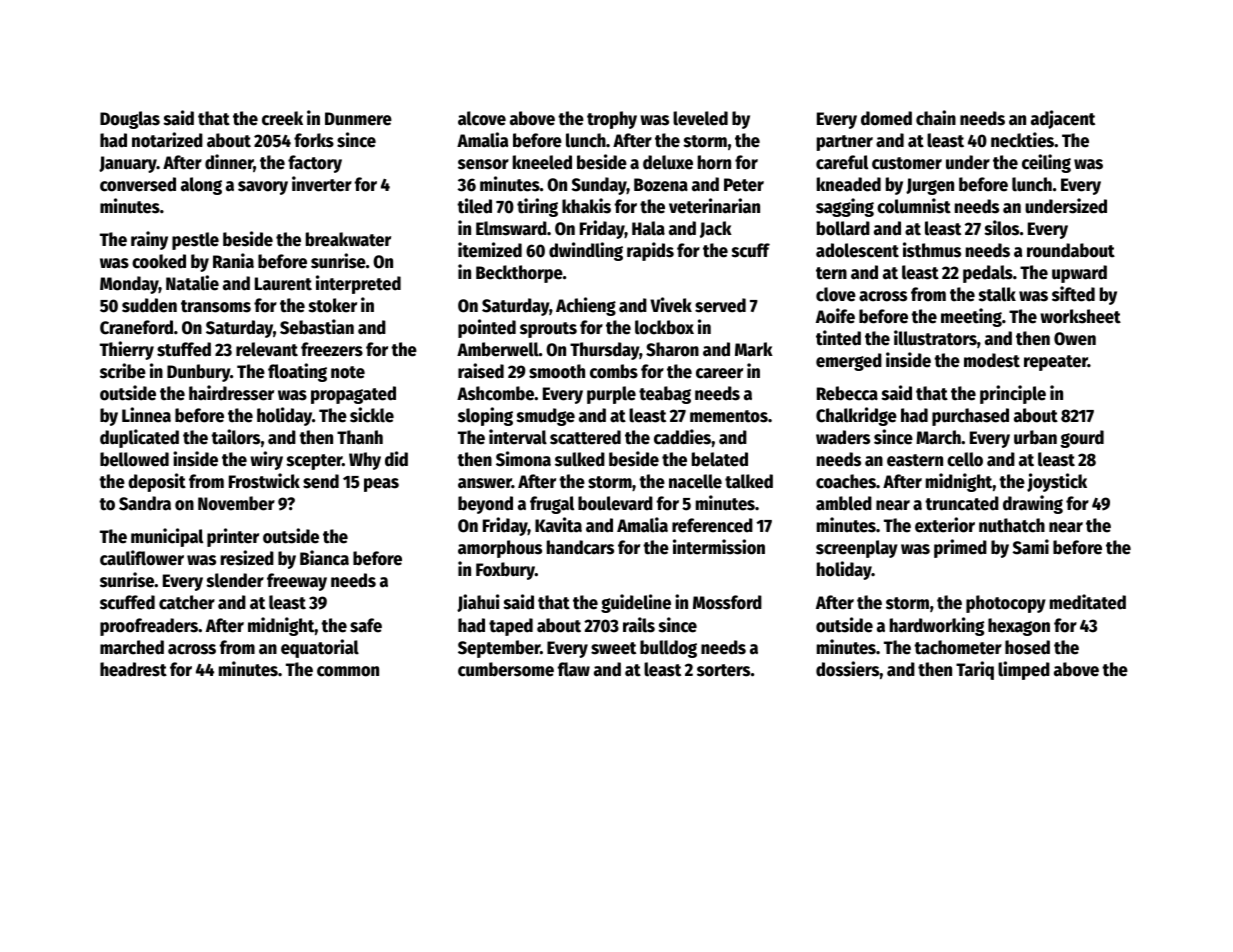  I want to click on horn, so click(714, 162).
